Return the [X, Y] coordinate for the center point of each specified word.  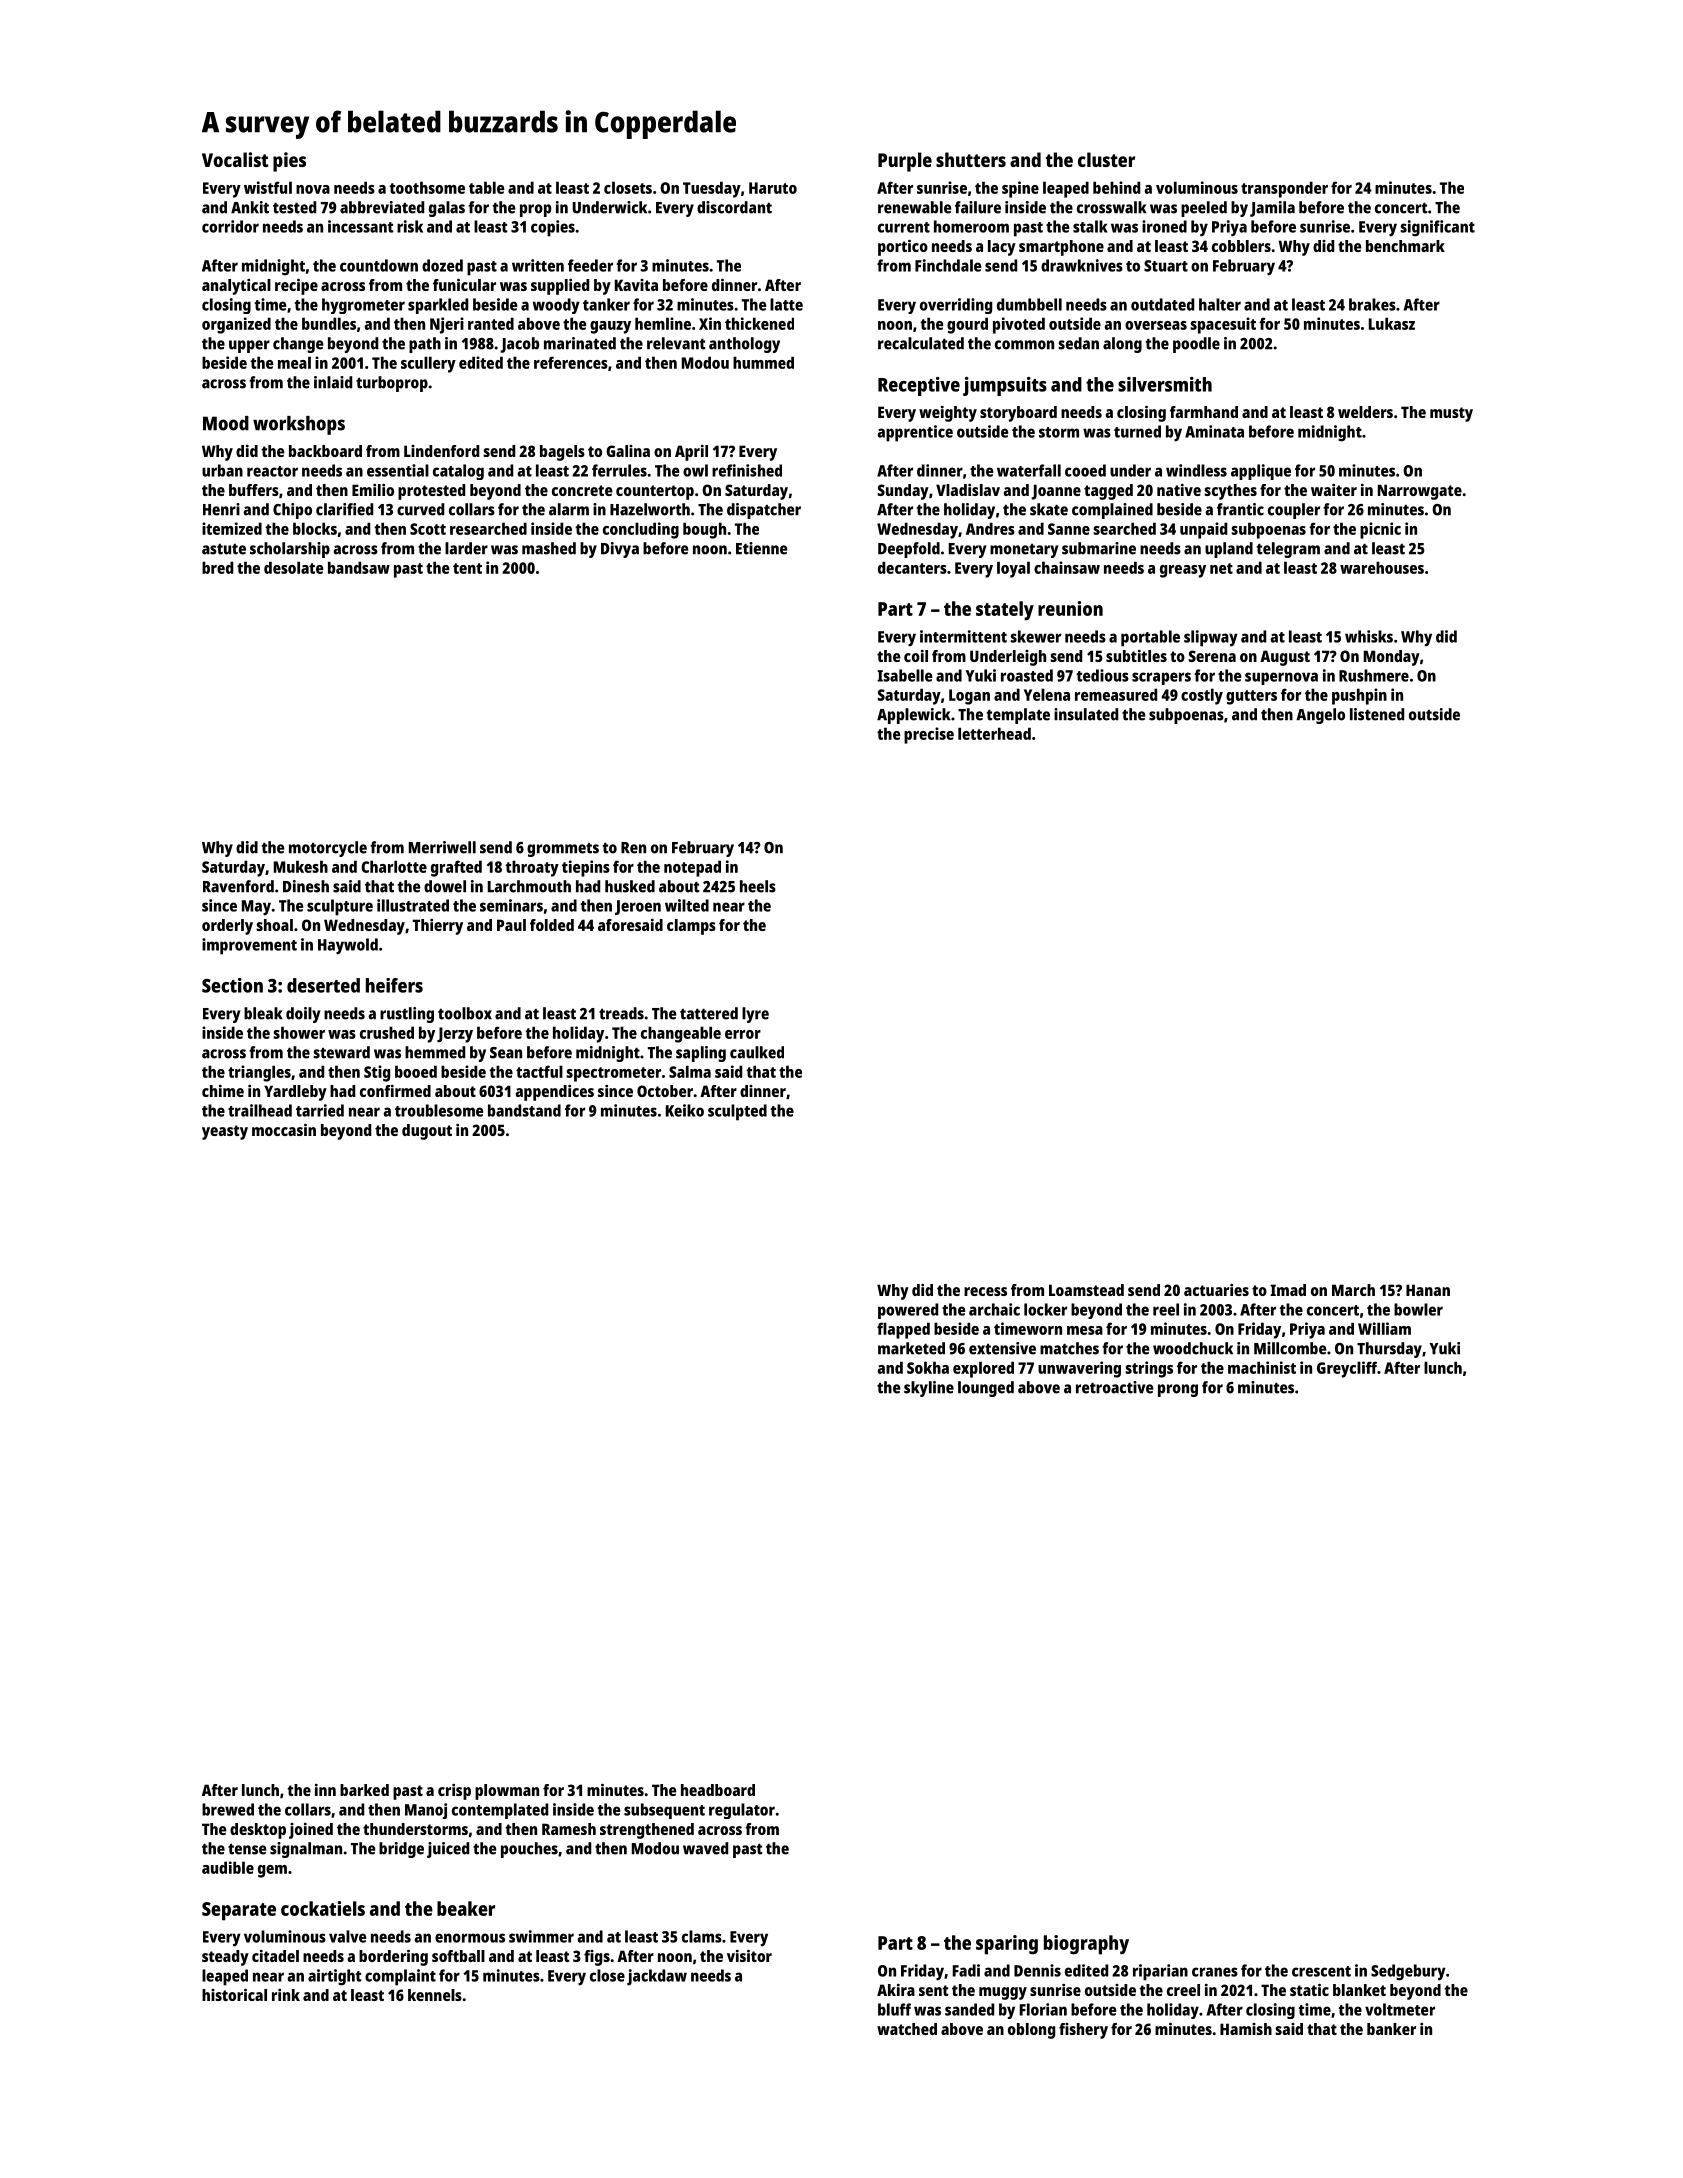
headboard [718, 1790]
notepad [692, 868]
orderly [227, 927]
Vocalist [235, 159]
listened [1377, 714]
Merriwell [442, 847]
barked [364, 1790]
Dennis [1037, 1970]
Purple [905, 162]
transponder [1284, 189]
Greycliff [1347, 1369]
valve [347, 1936]
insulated [1086, 714]
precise [929, 735]
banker [1391, 2029]
